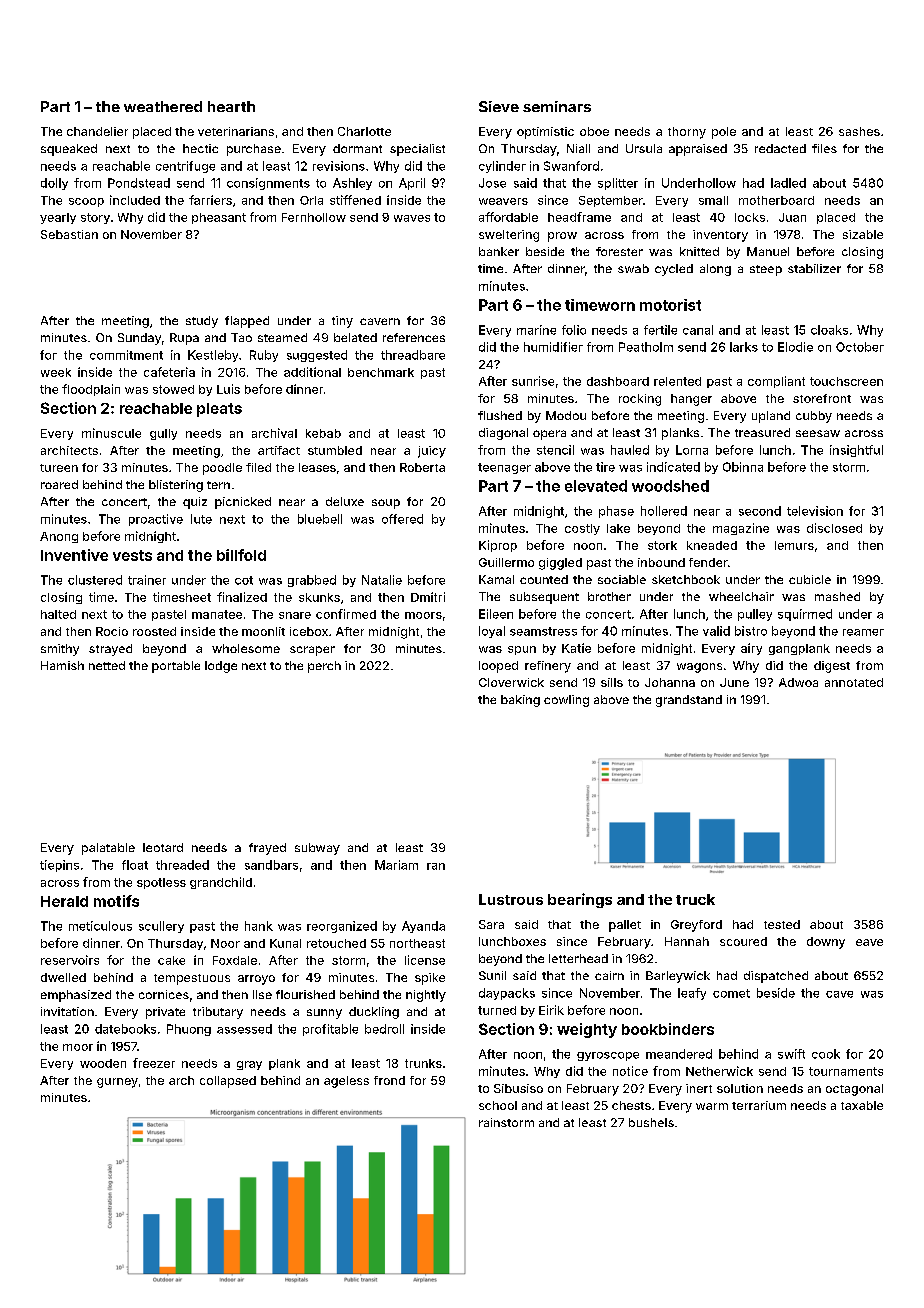  Describe the element at coordinates (499, 106) in the screenshot. I see `Sieve` at that location.
